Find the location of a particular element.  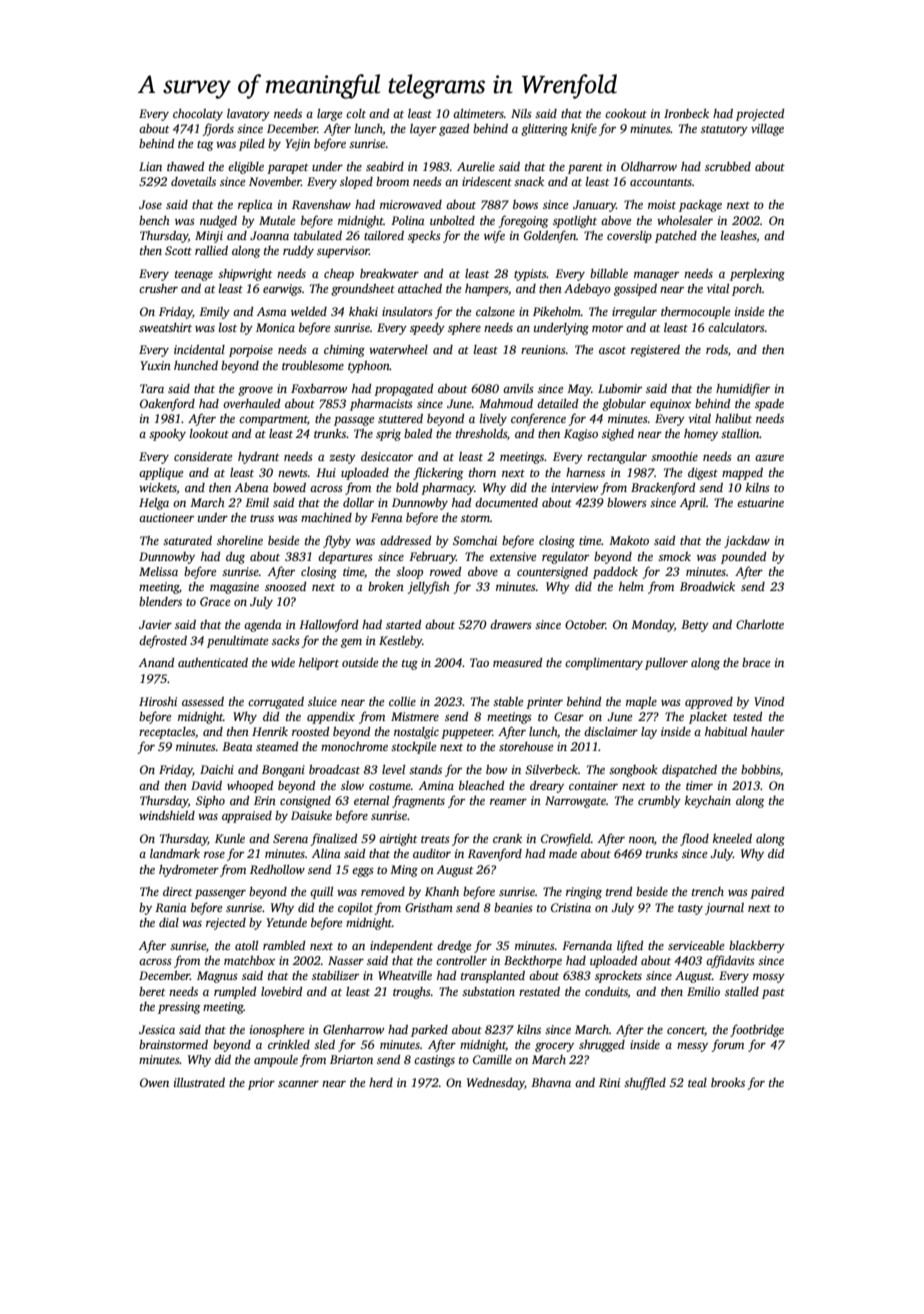

agenda is located at coordinates (263, 626).
